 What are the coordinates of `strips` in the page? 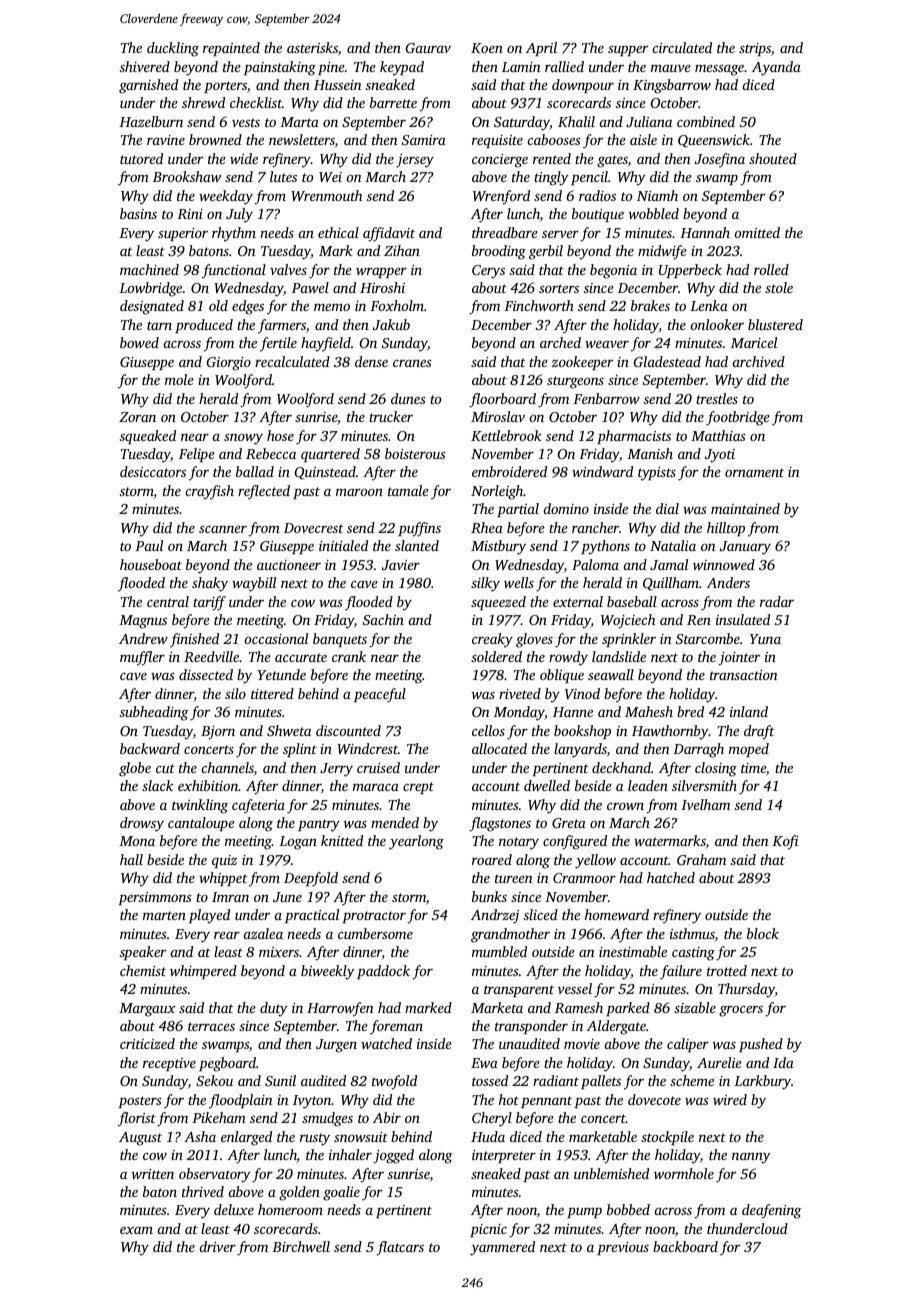 It's located at (755, 49).
